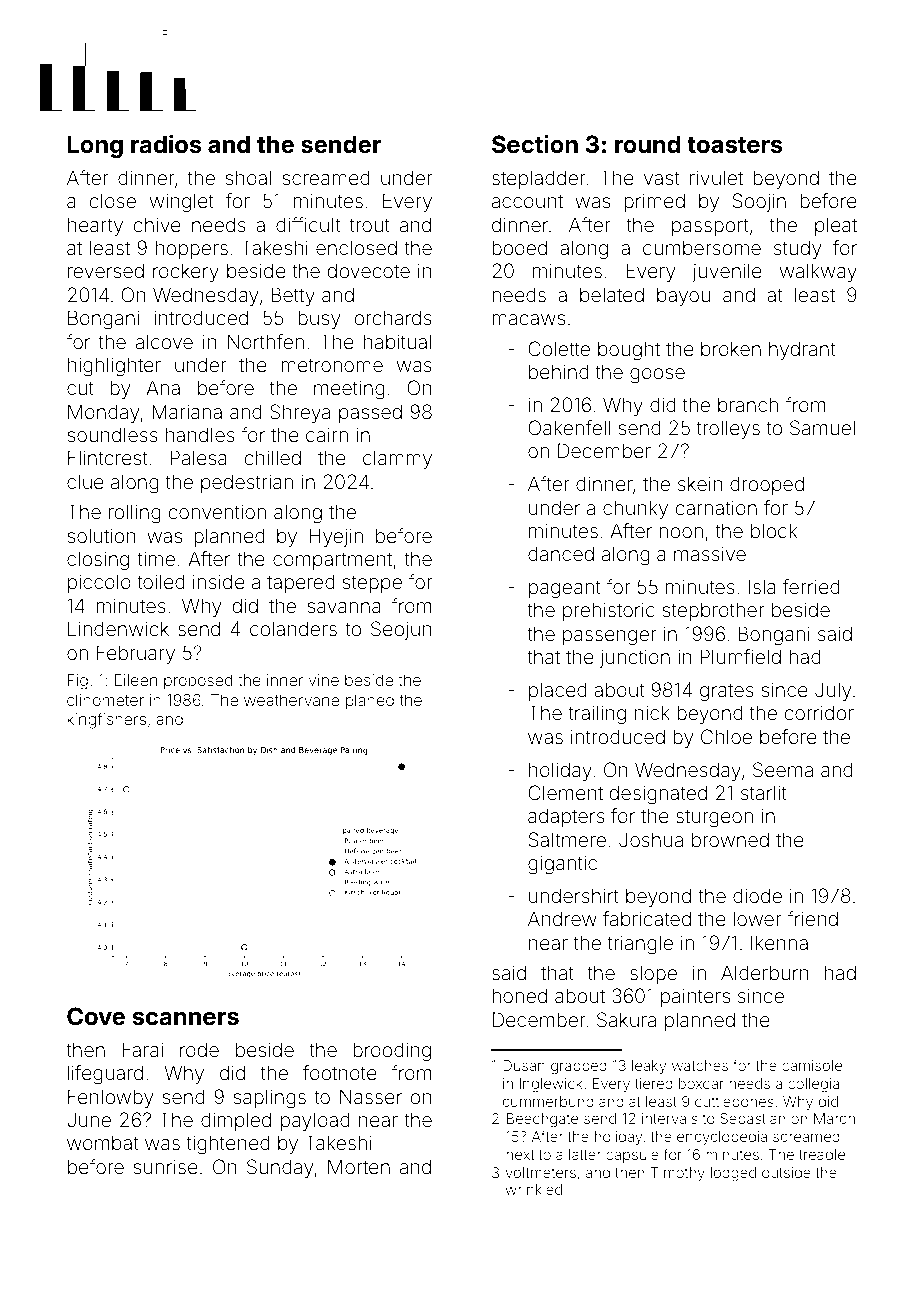 This screenshot has width=924, height=1311. Describe the element at coordinates (612, 294) in the screenshot. I see `belated` at that location.
